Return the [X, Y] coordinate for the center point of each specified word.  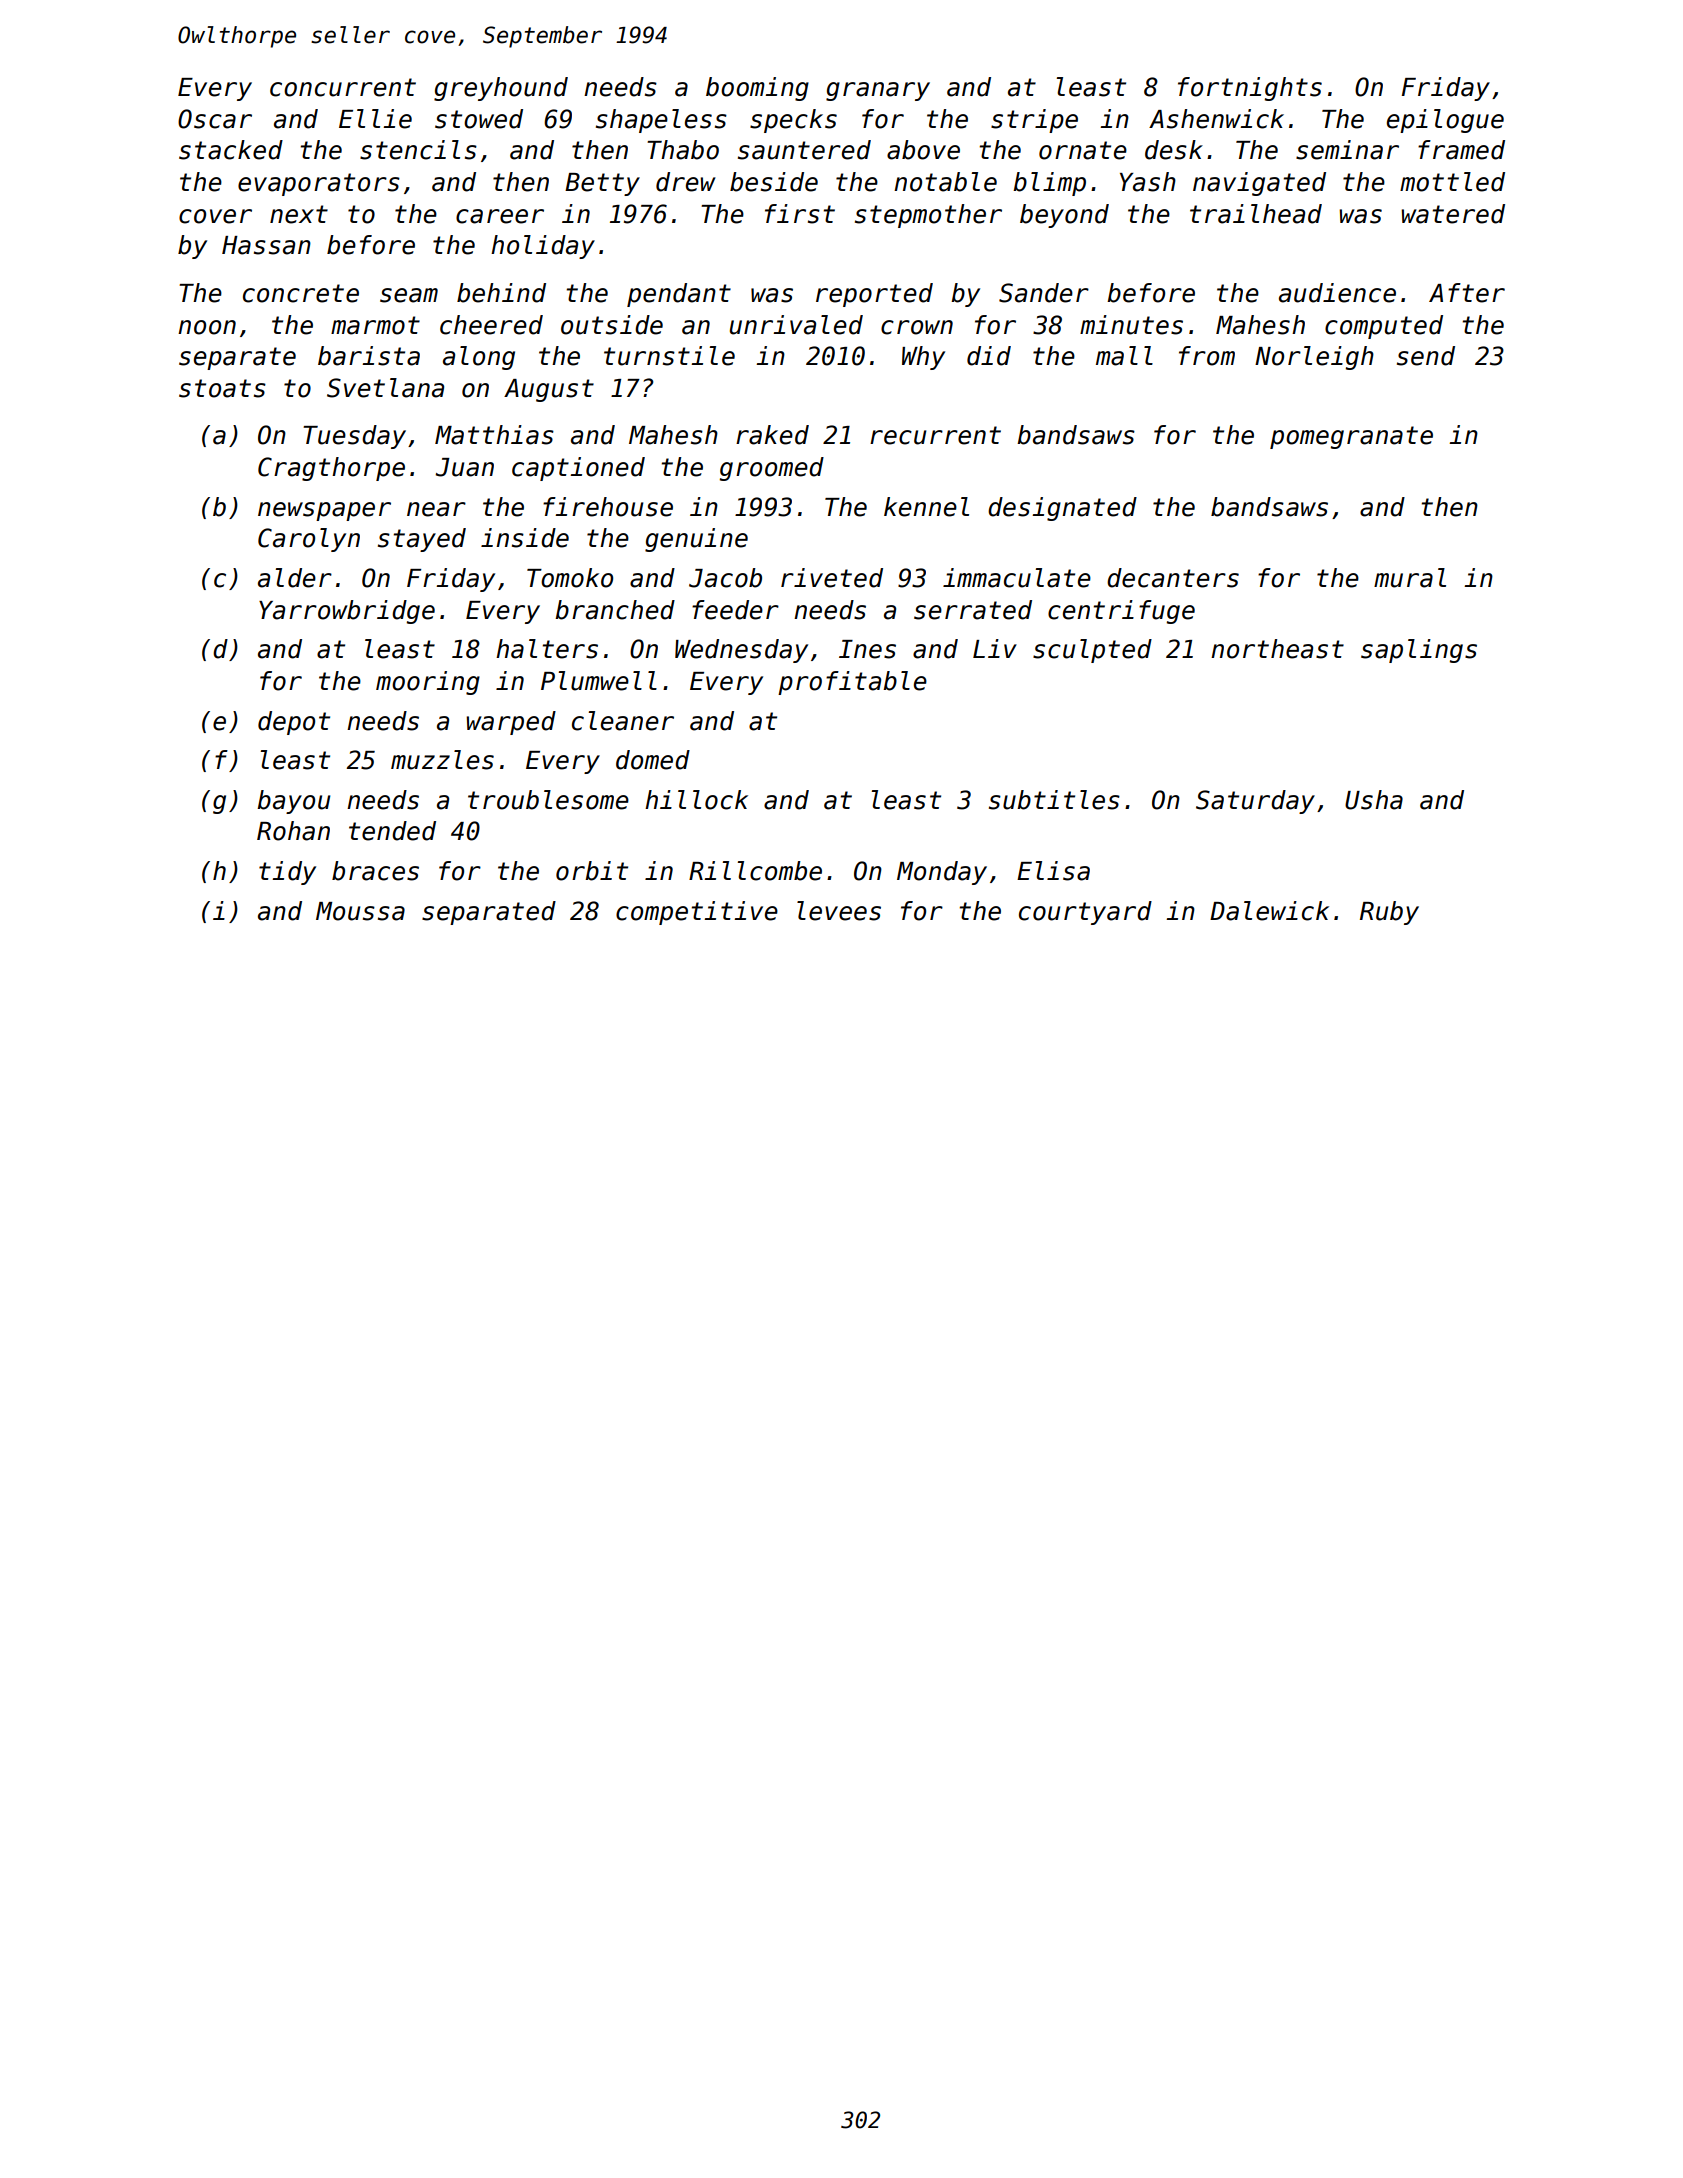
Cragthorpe [331, 469]
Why [923, 358]
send [1426, 356]
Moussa [360, 911]
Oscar [215, 119]
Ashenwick [1216, 119]
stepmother [928, 216]
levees [839, 911]
